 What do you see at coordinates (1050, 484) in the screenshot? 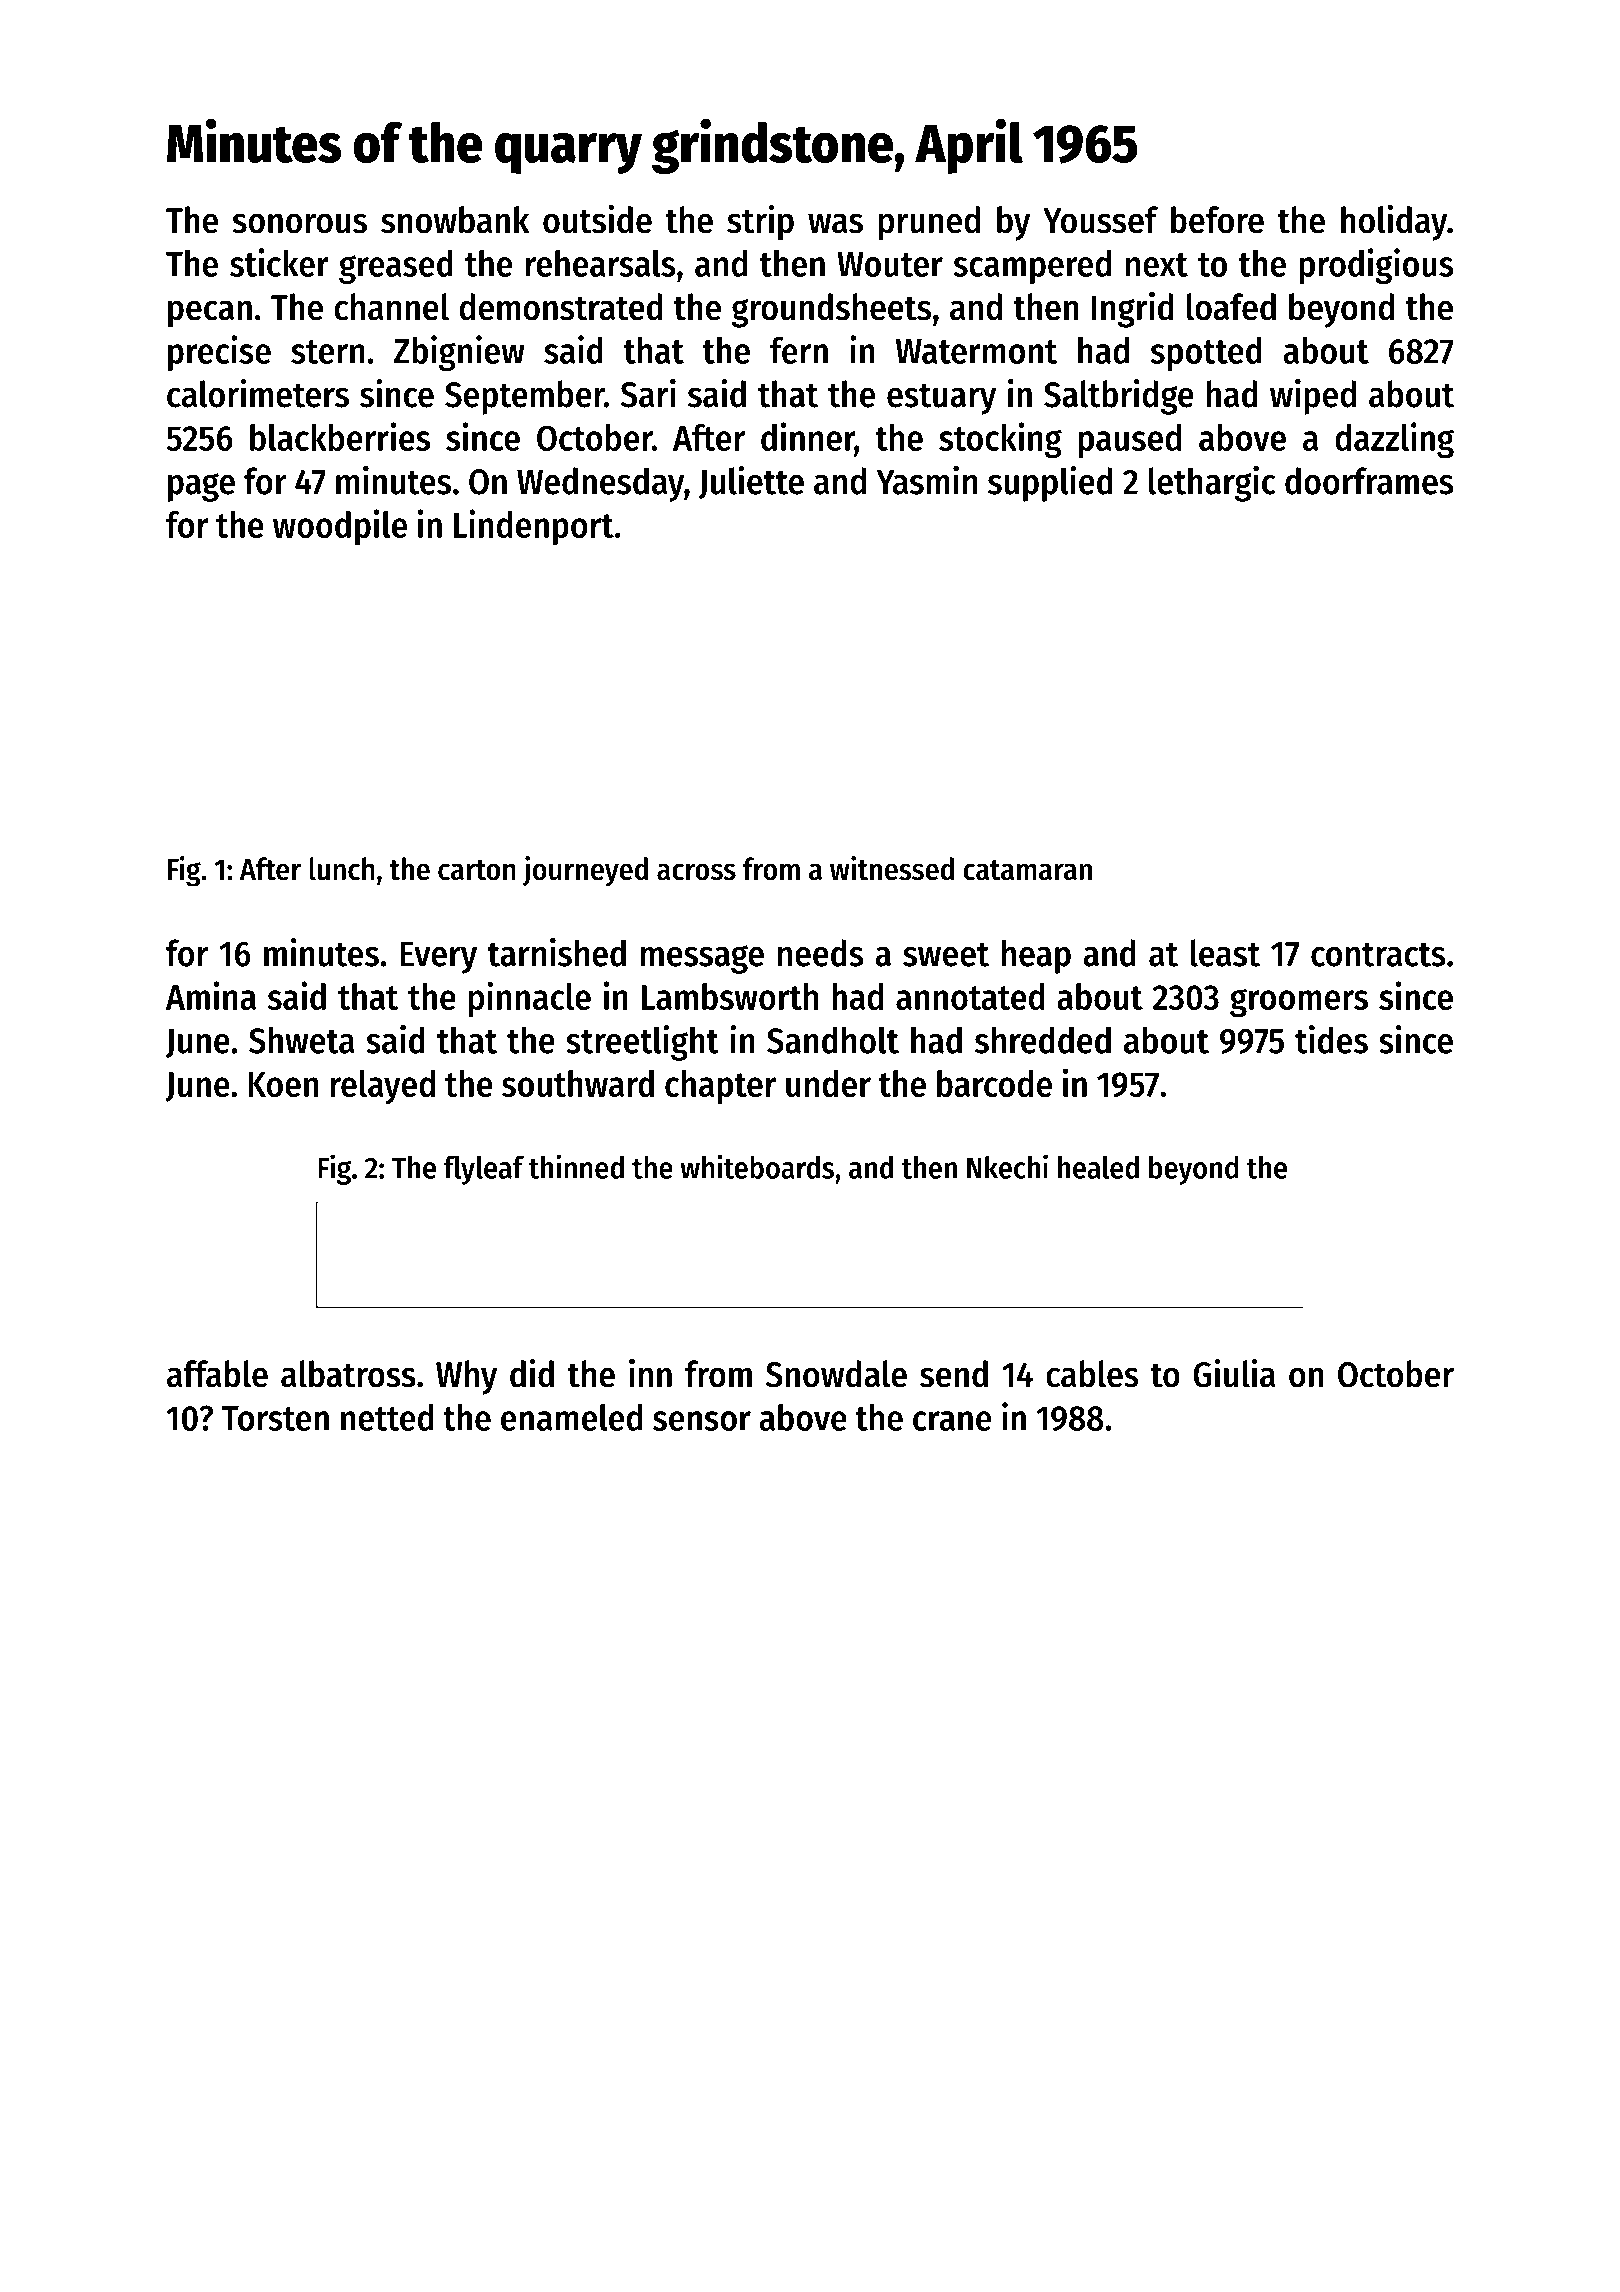
I see `supplied` at bounding box center [1050, 484].
